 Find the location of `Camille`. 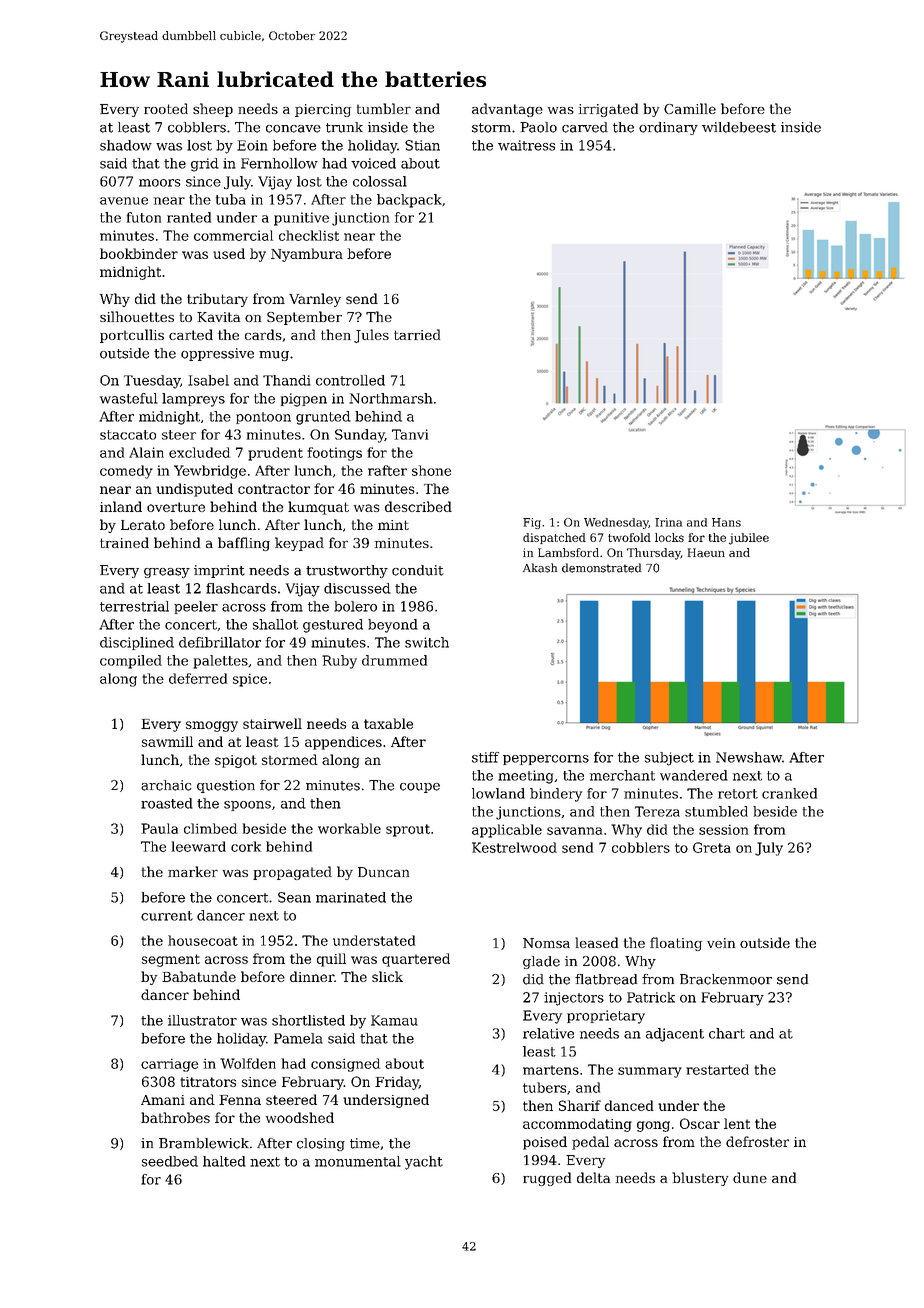

Camille is located at coordinates (690, 108).
